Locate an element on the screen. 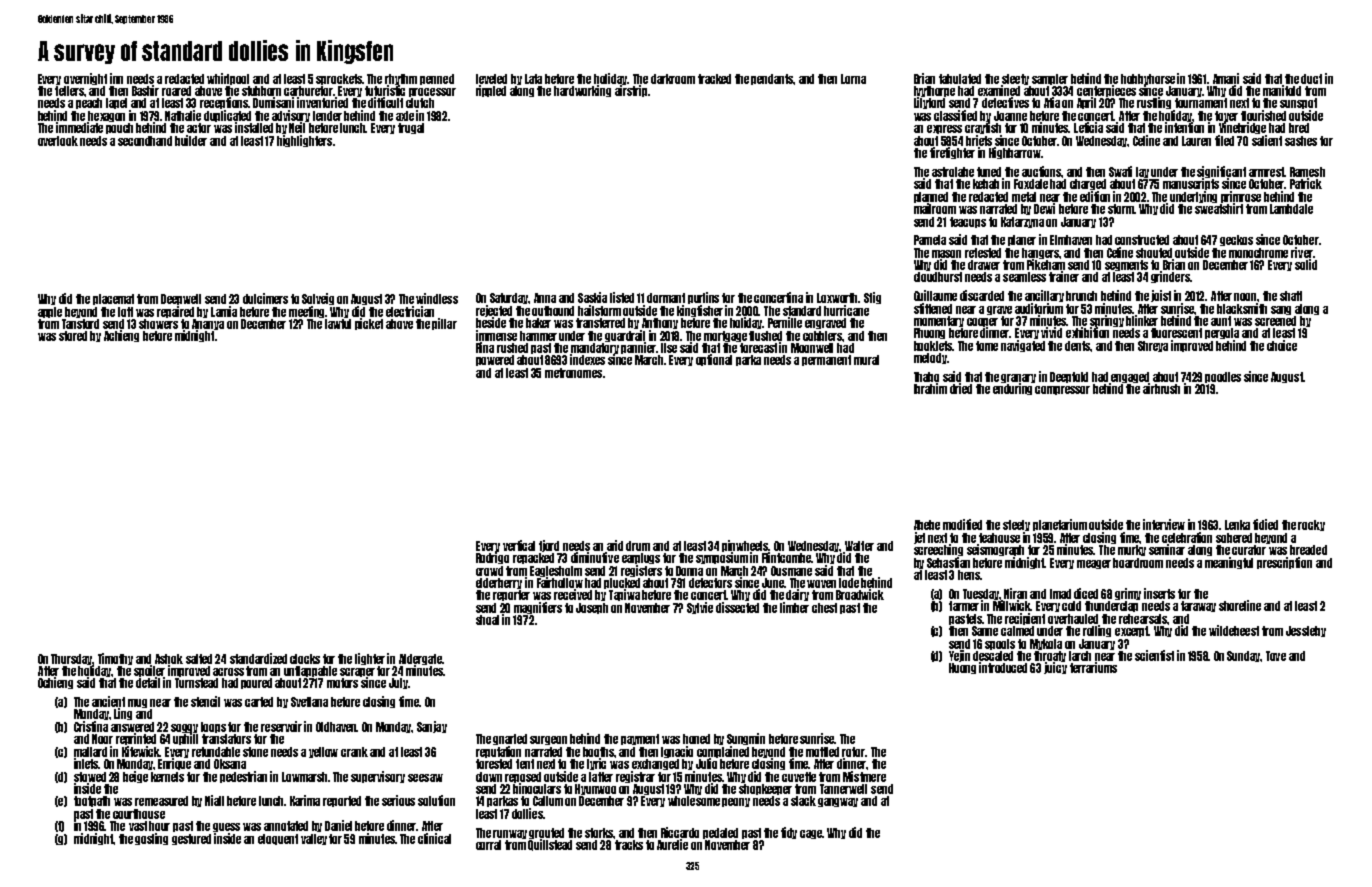  pinwheels is located at coordinates (745, 546).
